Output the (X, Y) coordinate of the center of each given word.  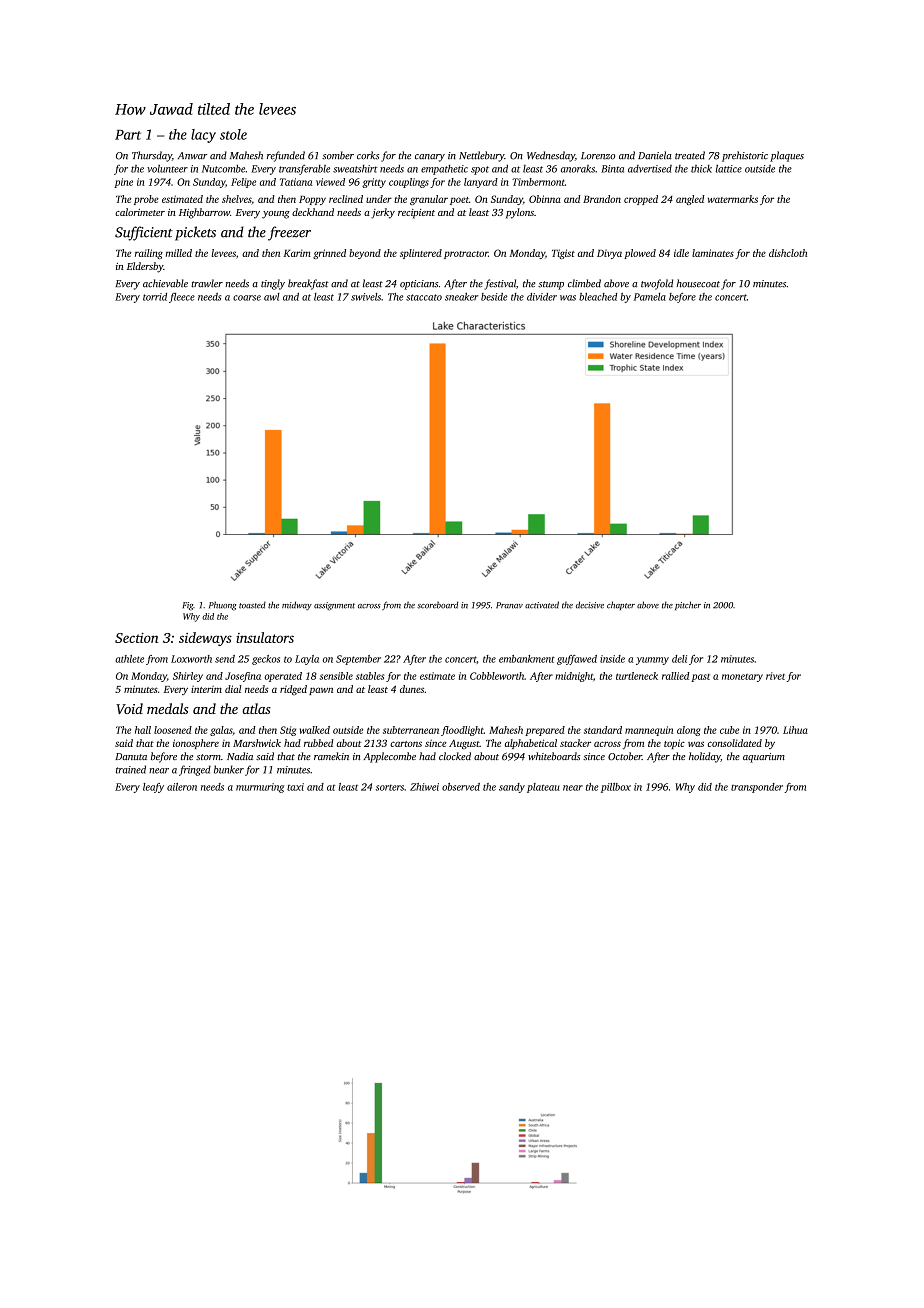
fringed (195, 770)
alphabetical (531, 744)
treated (690, 155)
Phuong (223, 606)
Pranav (509, 605)
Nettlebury (481, 156)
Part (128, 135)
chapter (621, 605)
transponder (757, 788)
